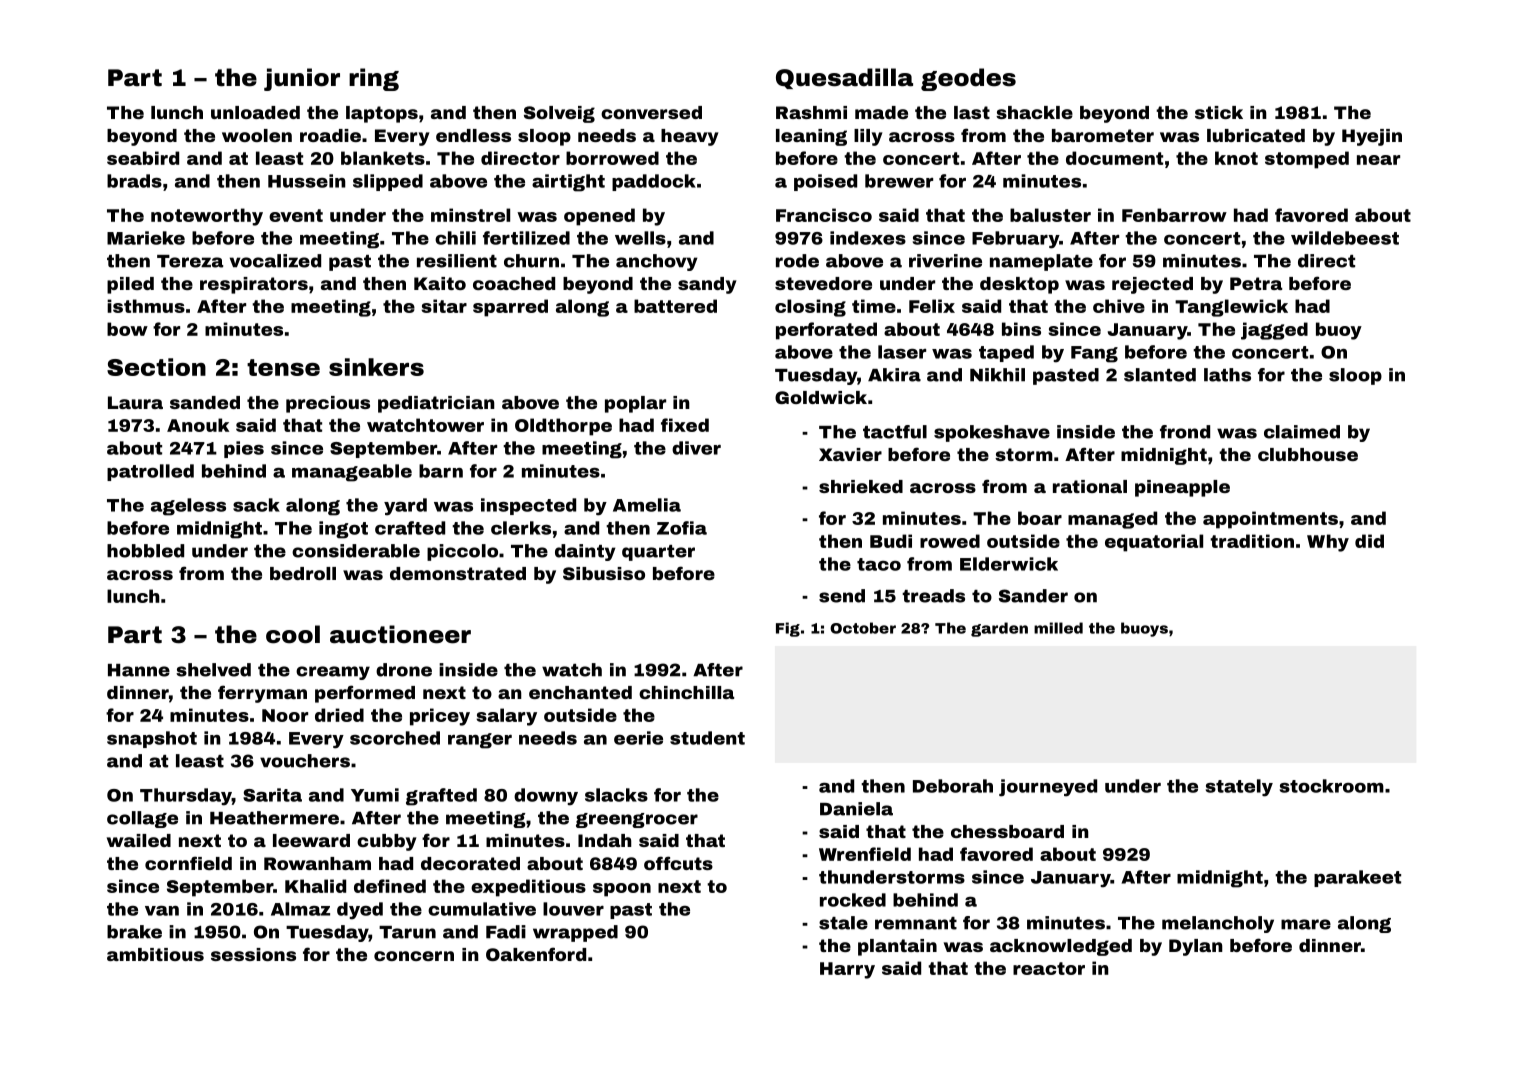 The height and width of the document is (1077, 1523). I want to click on scorched, so click(395, 738).
